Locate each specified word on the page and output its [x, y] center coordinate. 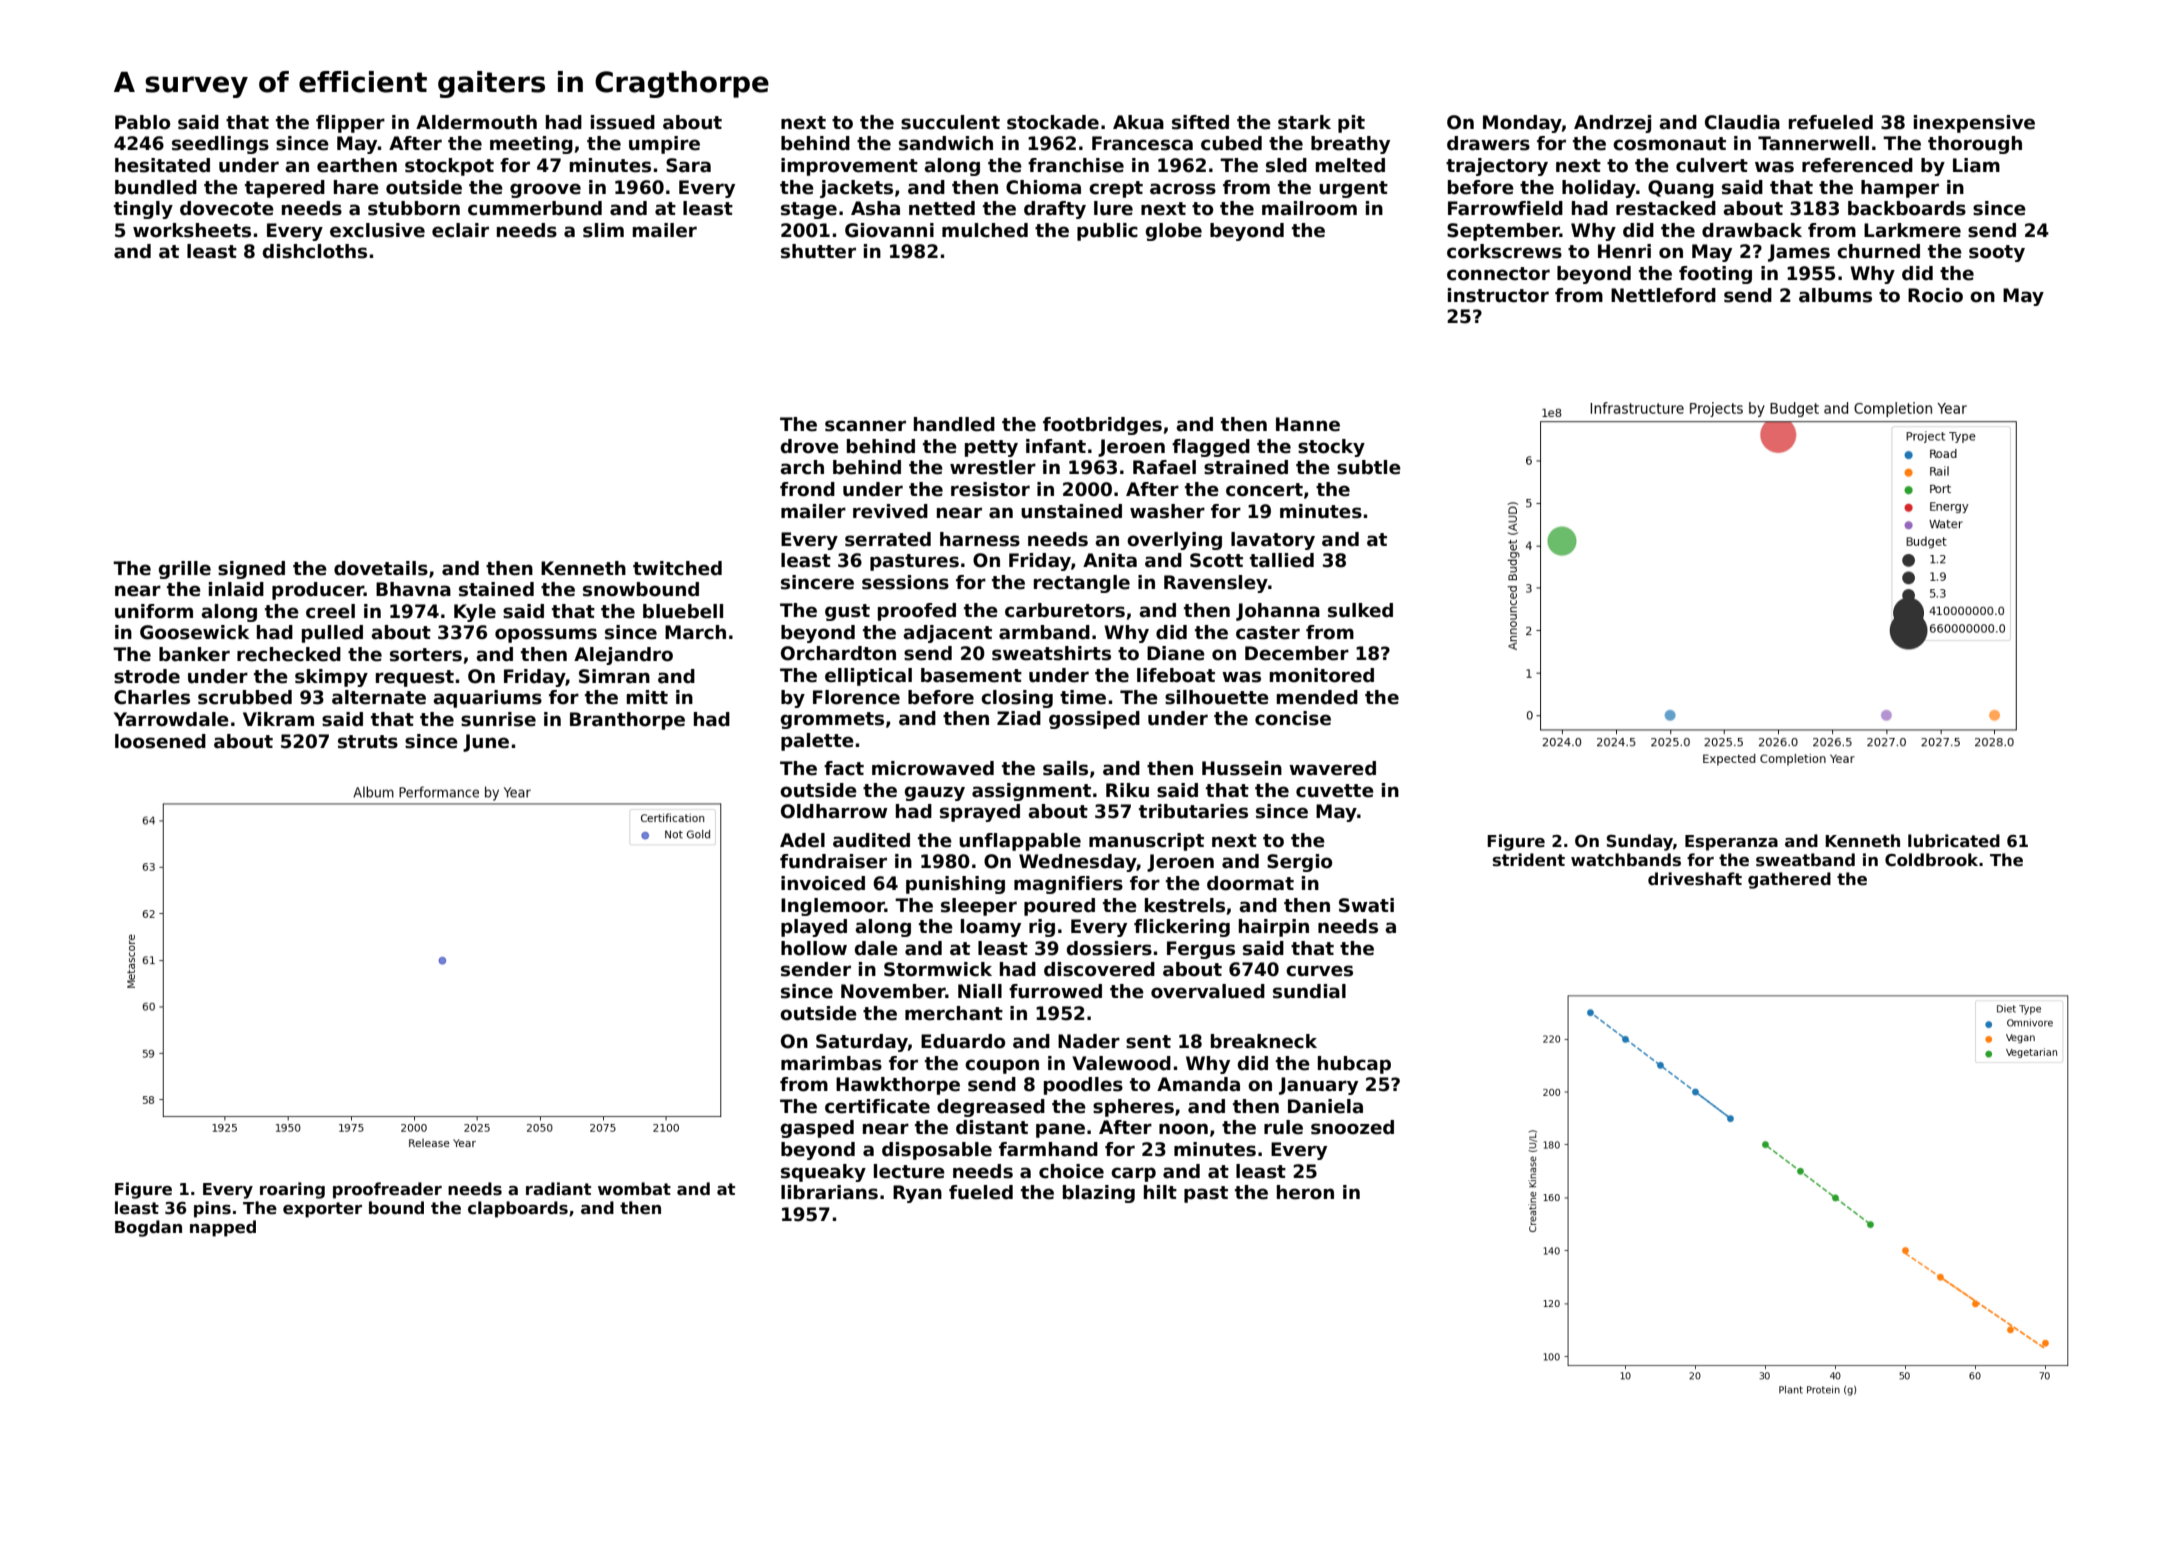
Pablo [142, 122]
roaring [292, 1190]
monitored [1321, 675]
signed [251, 570]
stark [1304, 122]
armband [1044, 632]
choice [1071, 1171]
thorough [1975, 145]
